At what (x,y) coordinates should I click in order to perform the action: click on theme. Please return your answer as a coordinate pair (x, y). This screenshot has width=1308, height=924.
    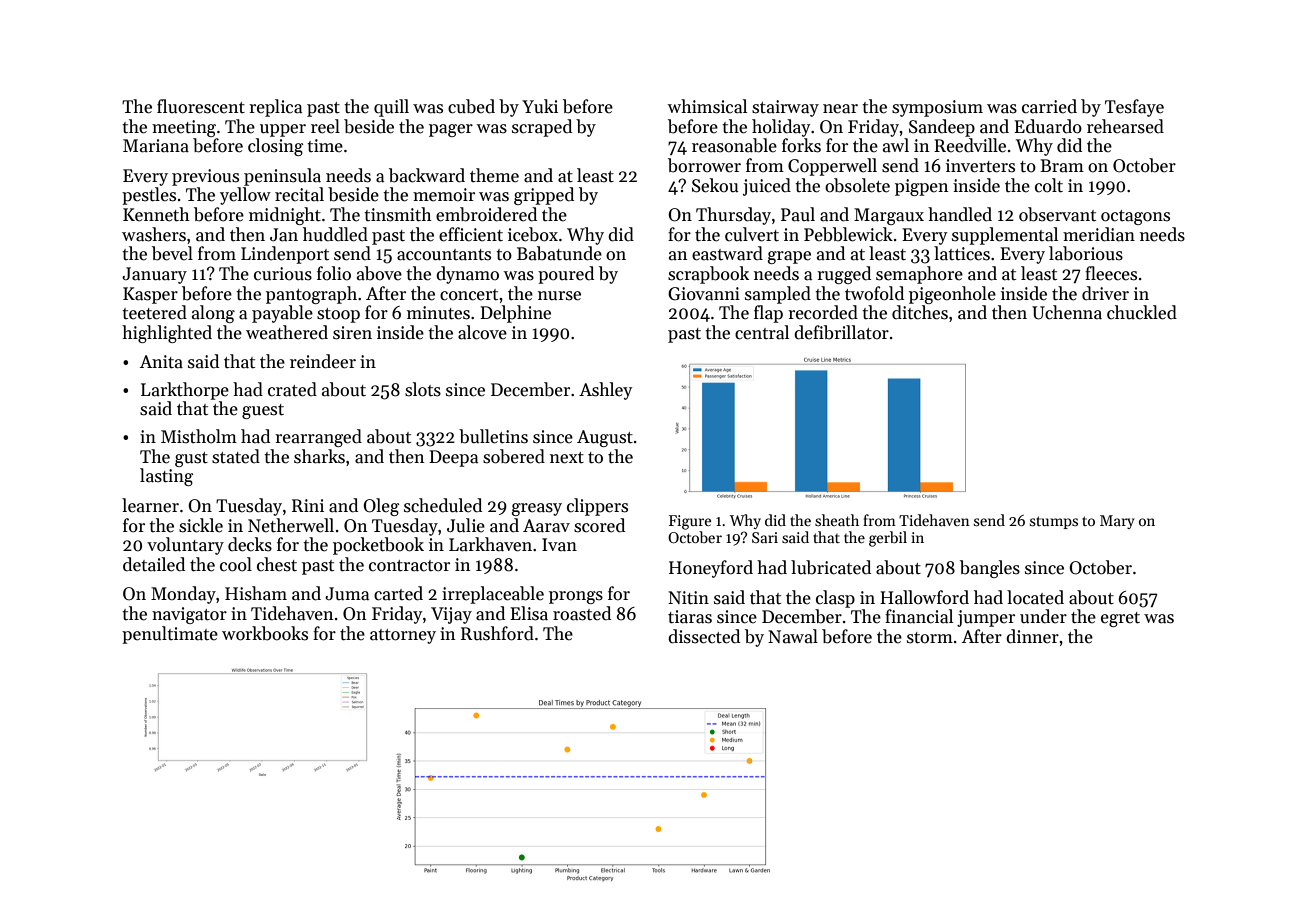
    Looking at the image, I should click on (494, 175).
